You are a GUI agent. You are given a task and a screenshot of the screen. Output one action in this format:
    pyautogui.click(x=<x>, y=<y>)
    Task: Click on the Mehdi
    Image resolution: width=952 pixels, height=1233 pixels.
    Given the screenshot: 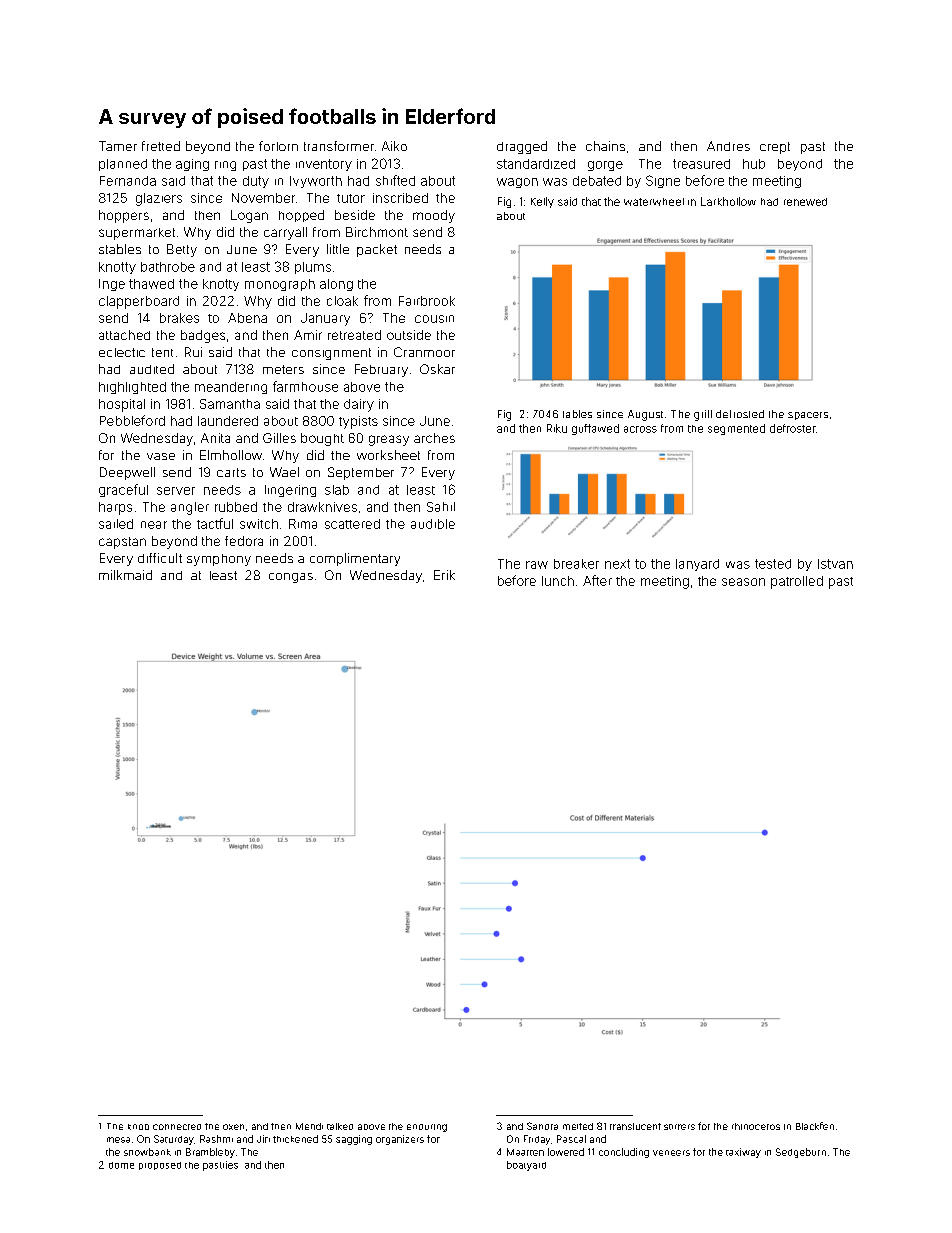 What is the action you would take?
    pyautogui.click(x=309, y=1126)
